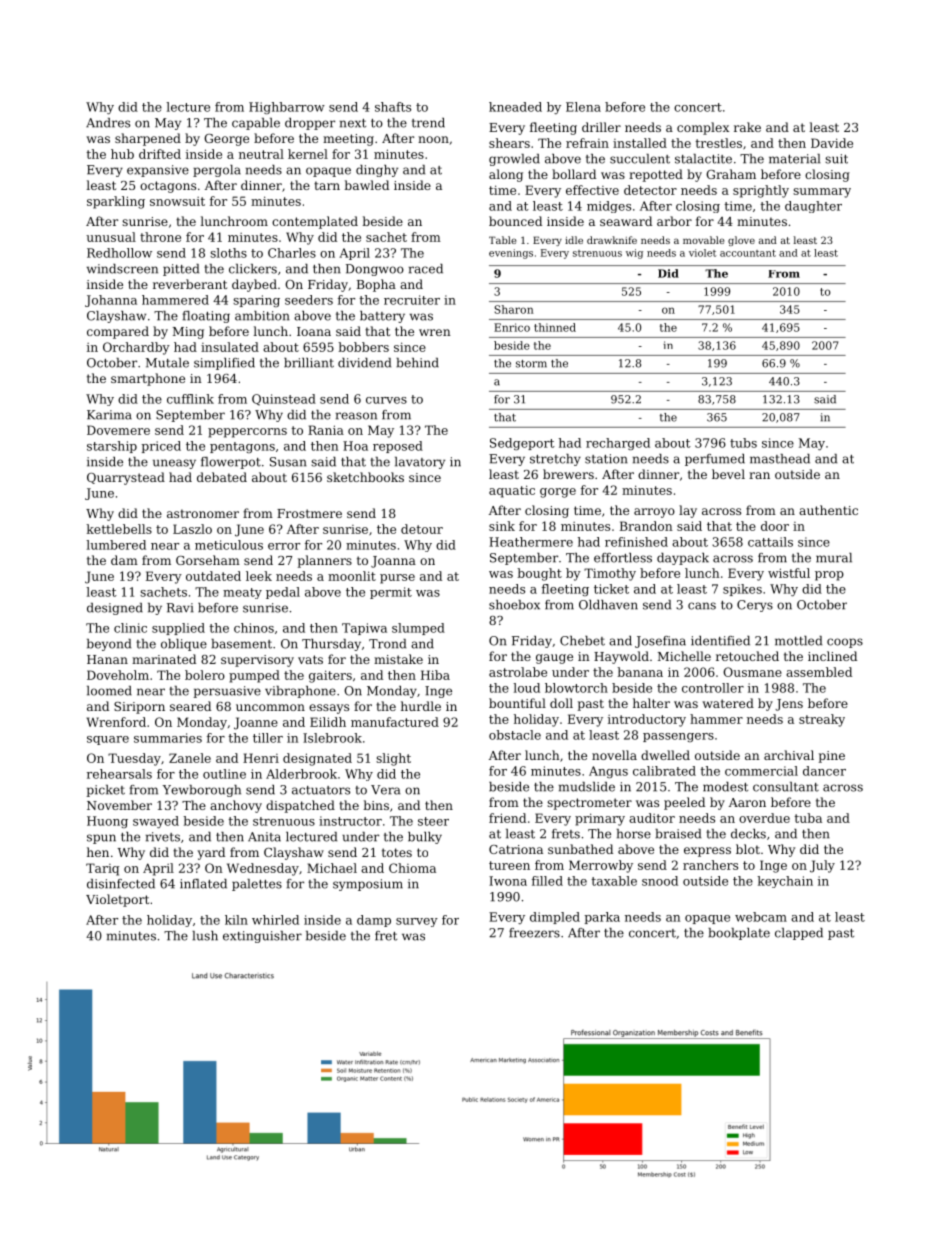 The image size is (952, 1233). Describe the element at coordinates (417, 922) in the page. I see `survey` at that location.
